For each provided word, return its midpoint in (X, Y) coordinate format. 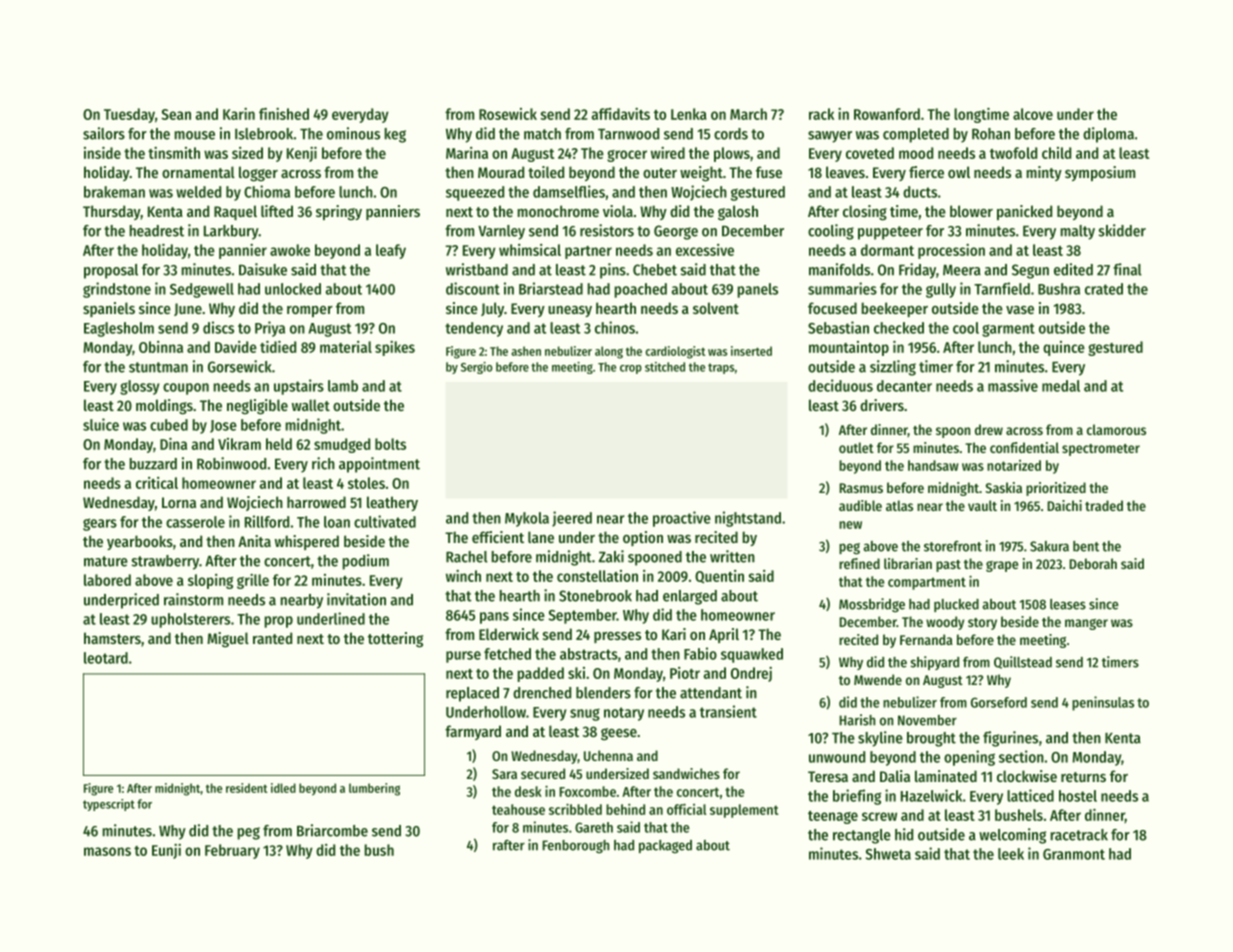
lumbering (374, 789)
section (1021, 756)
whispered (307, 542)
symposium (1100, 173)
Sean (176, 114)
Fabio (700, 653)
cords (731, 134)
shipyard (934, 663)
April (724, 635)
